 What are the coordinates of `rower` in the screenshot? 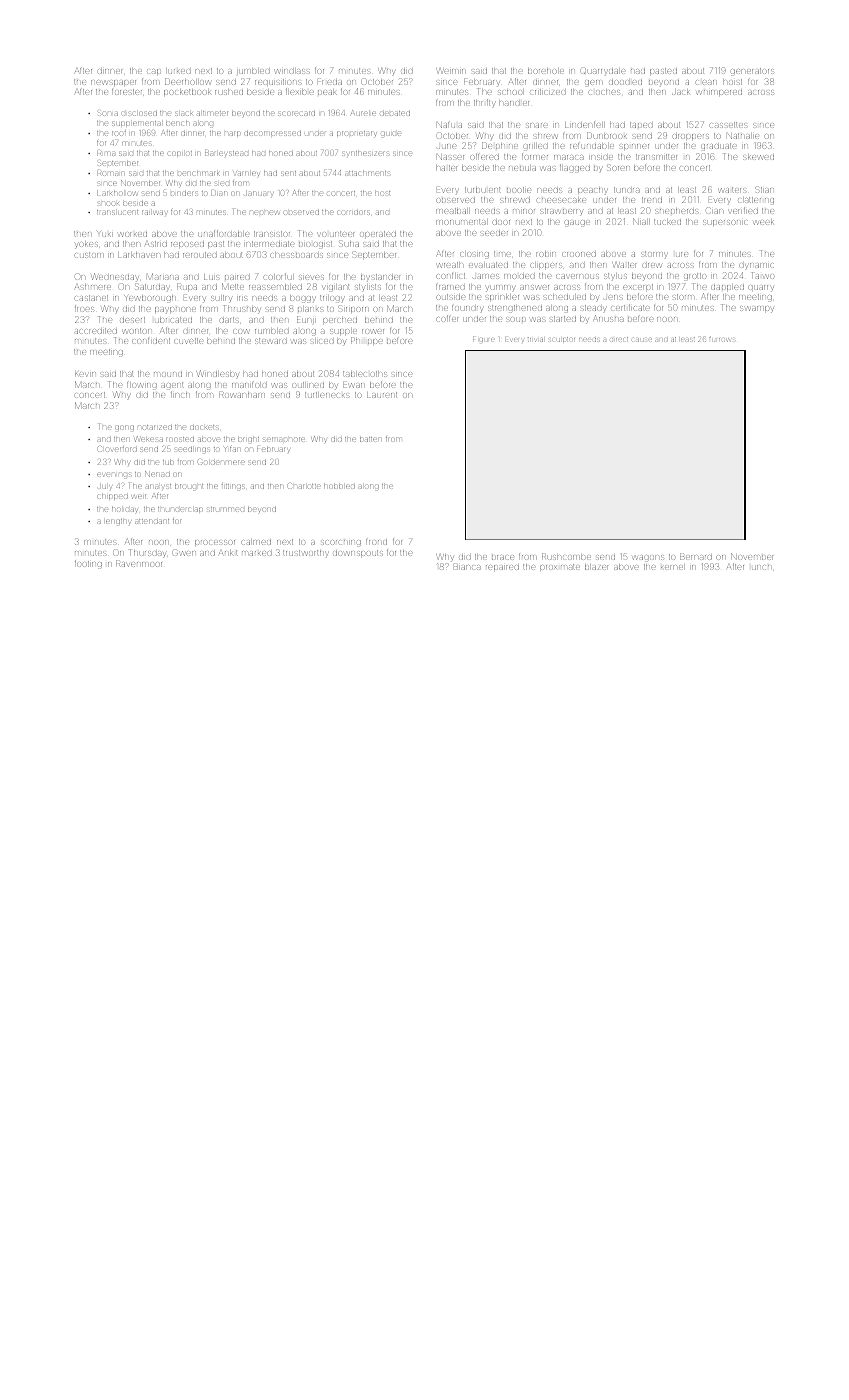 It's located at (373, 331).
